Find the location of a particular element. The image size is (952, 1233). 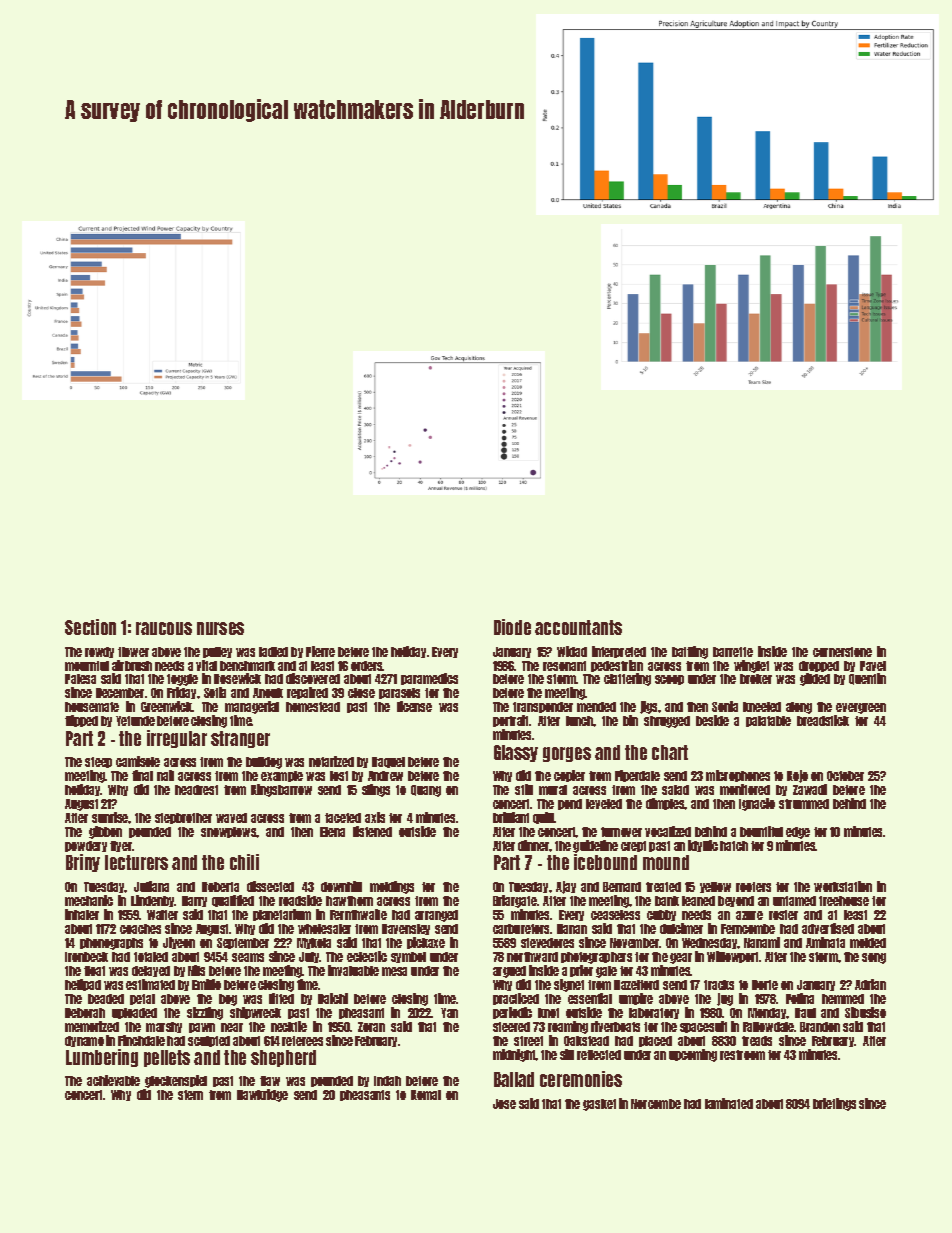

nail is located at coordinates (165, 775).
